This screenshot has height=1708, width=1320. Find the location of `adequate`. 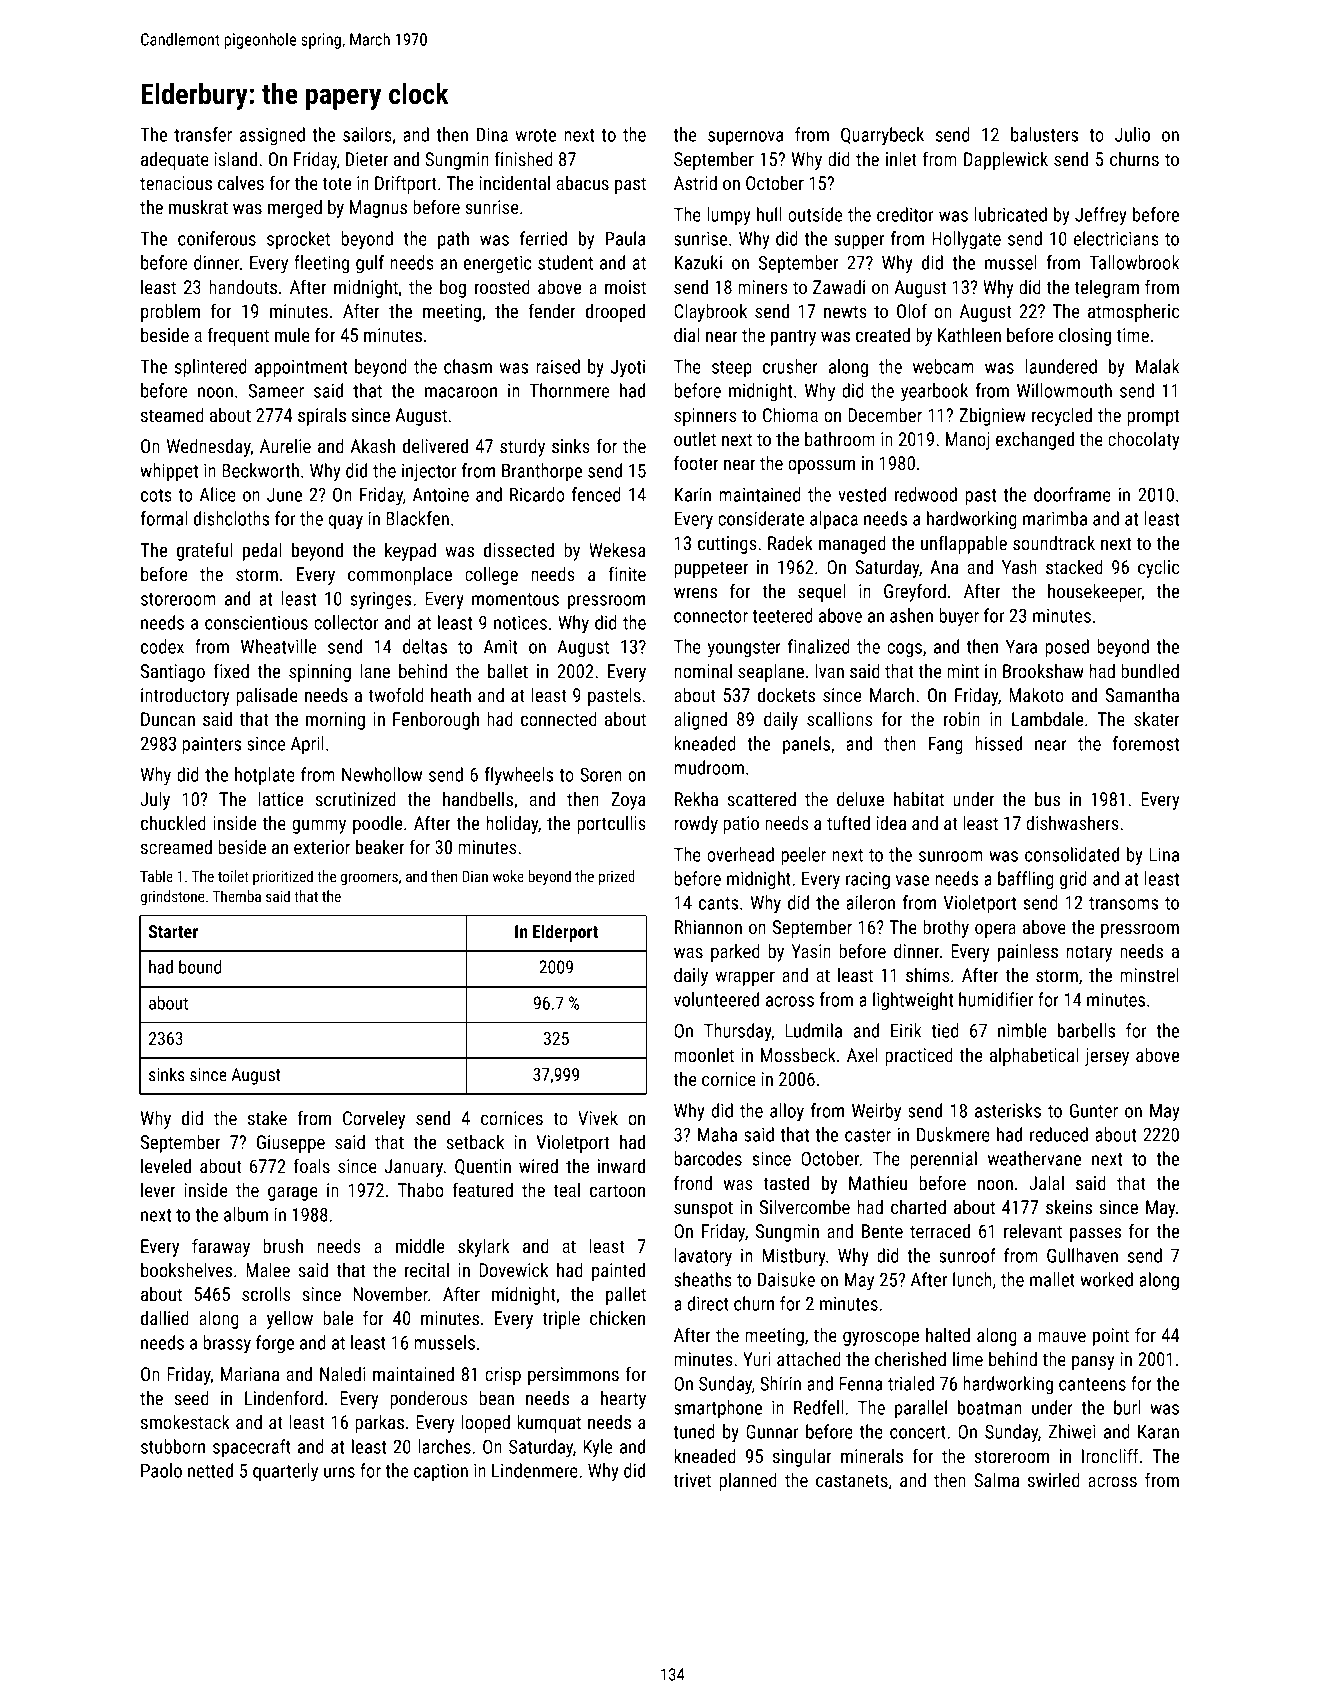

adequate is located at coordinates (175, 161).
